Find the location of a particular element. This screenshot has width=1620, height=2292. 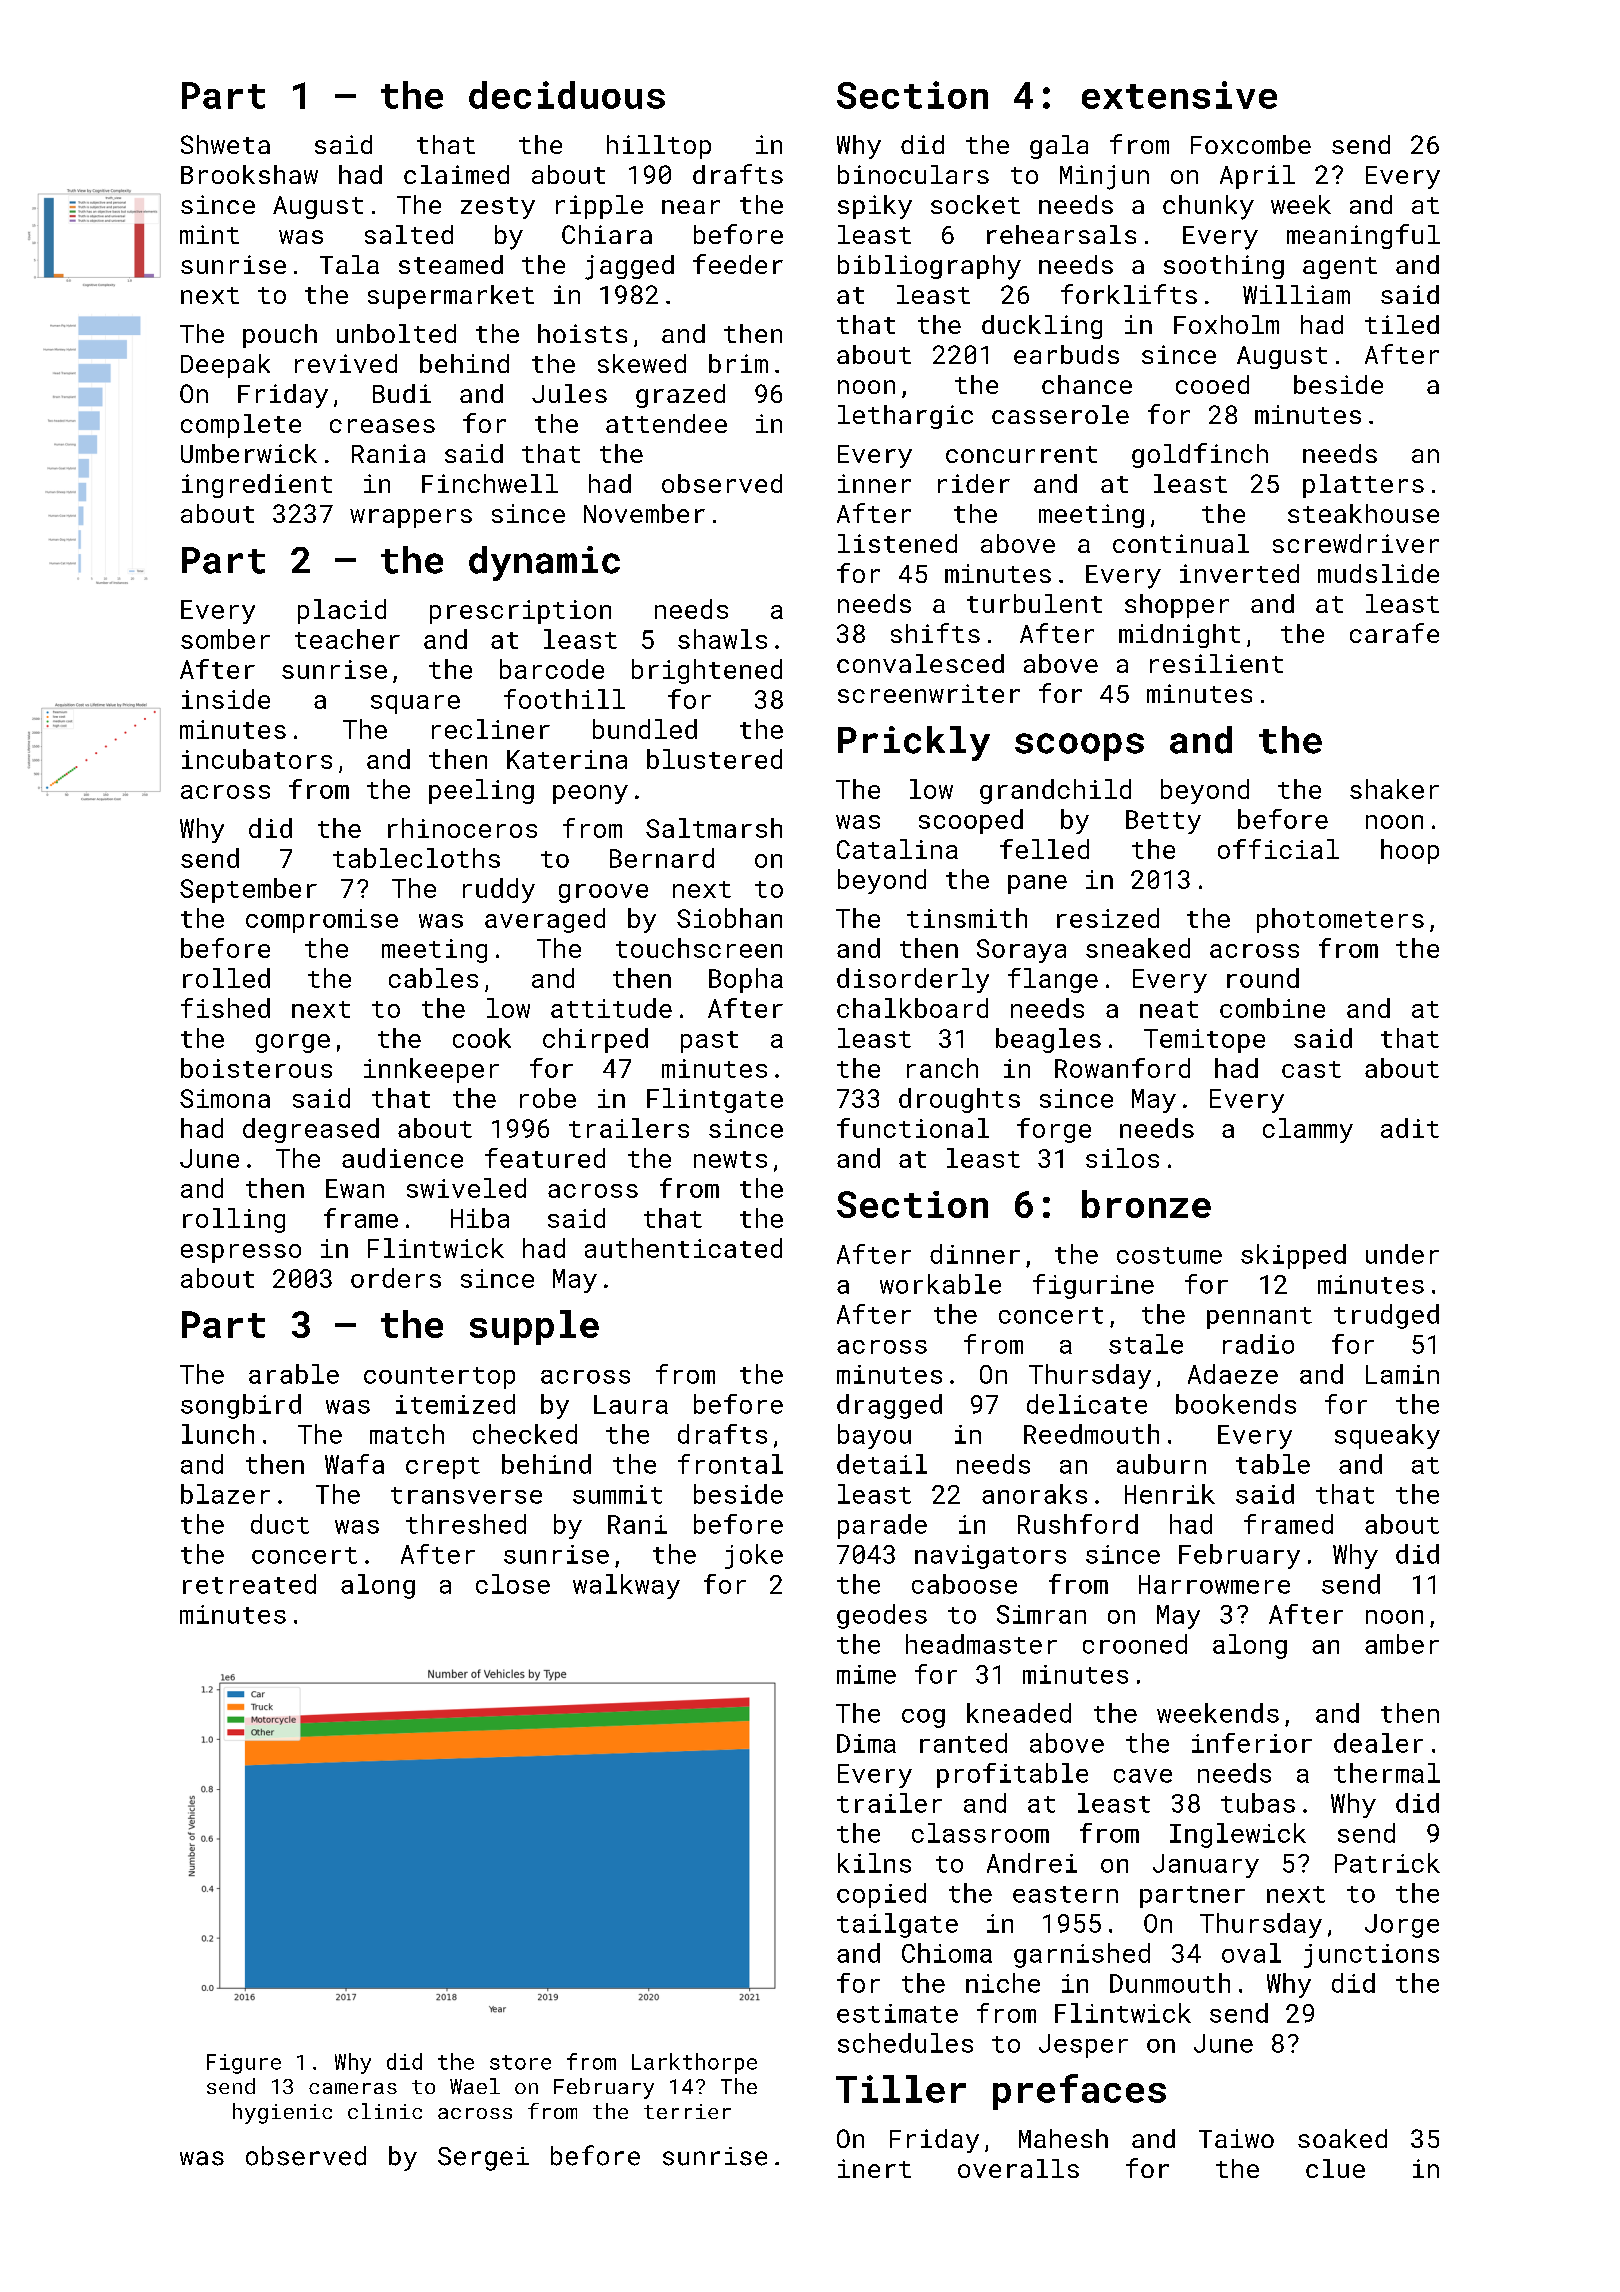

mudslide is located at coordinates (1378, 573).
